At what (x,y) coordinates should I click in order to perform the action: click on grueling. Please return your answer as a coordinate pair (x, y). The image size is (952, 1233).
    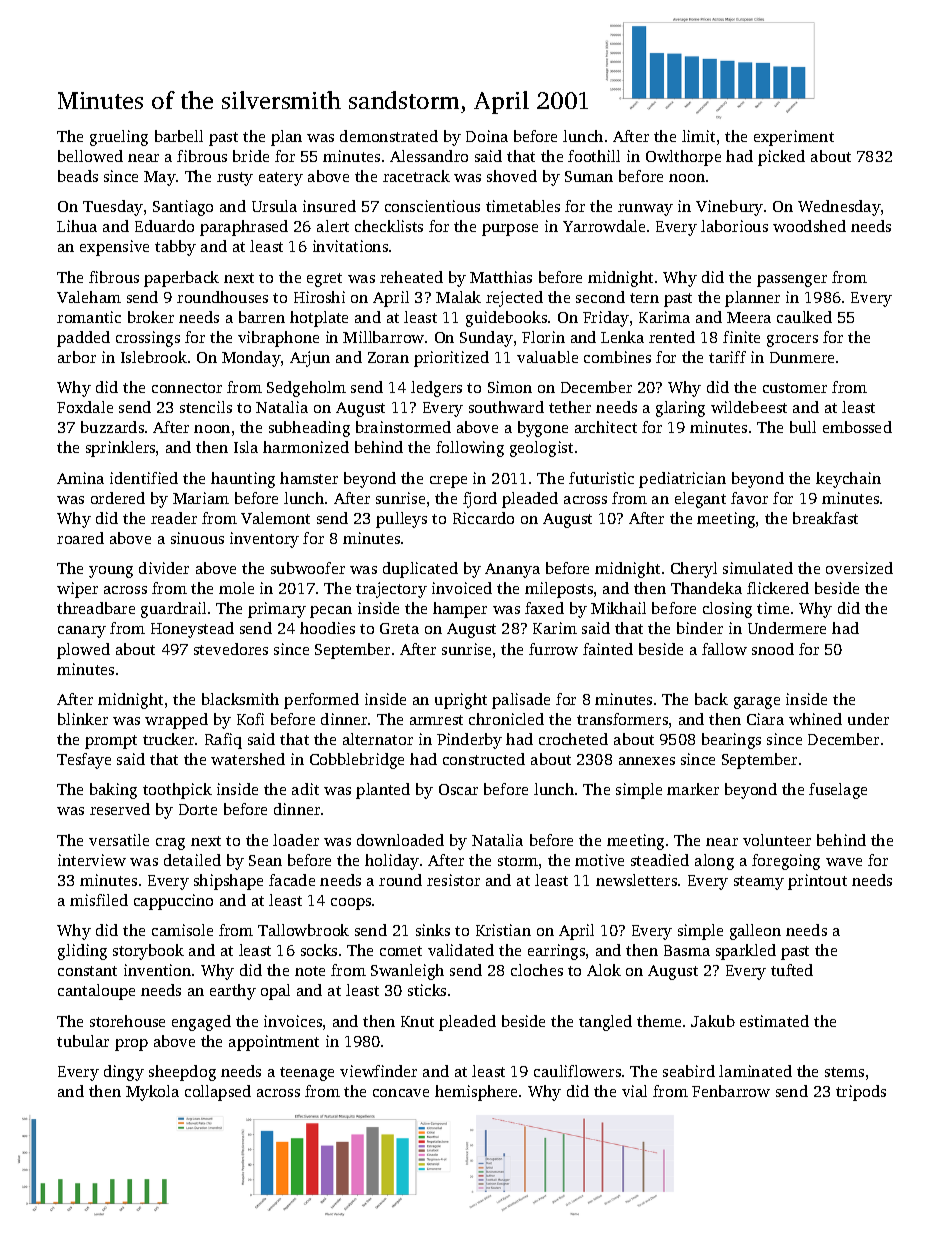
    Looking at the image, I should click on (119, 138).
